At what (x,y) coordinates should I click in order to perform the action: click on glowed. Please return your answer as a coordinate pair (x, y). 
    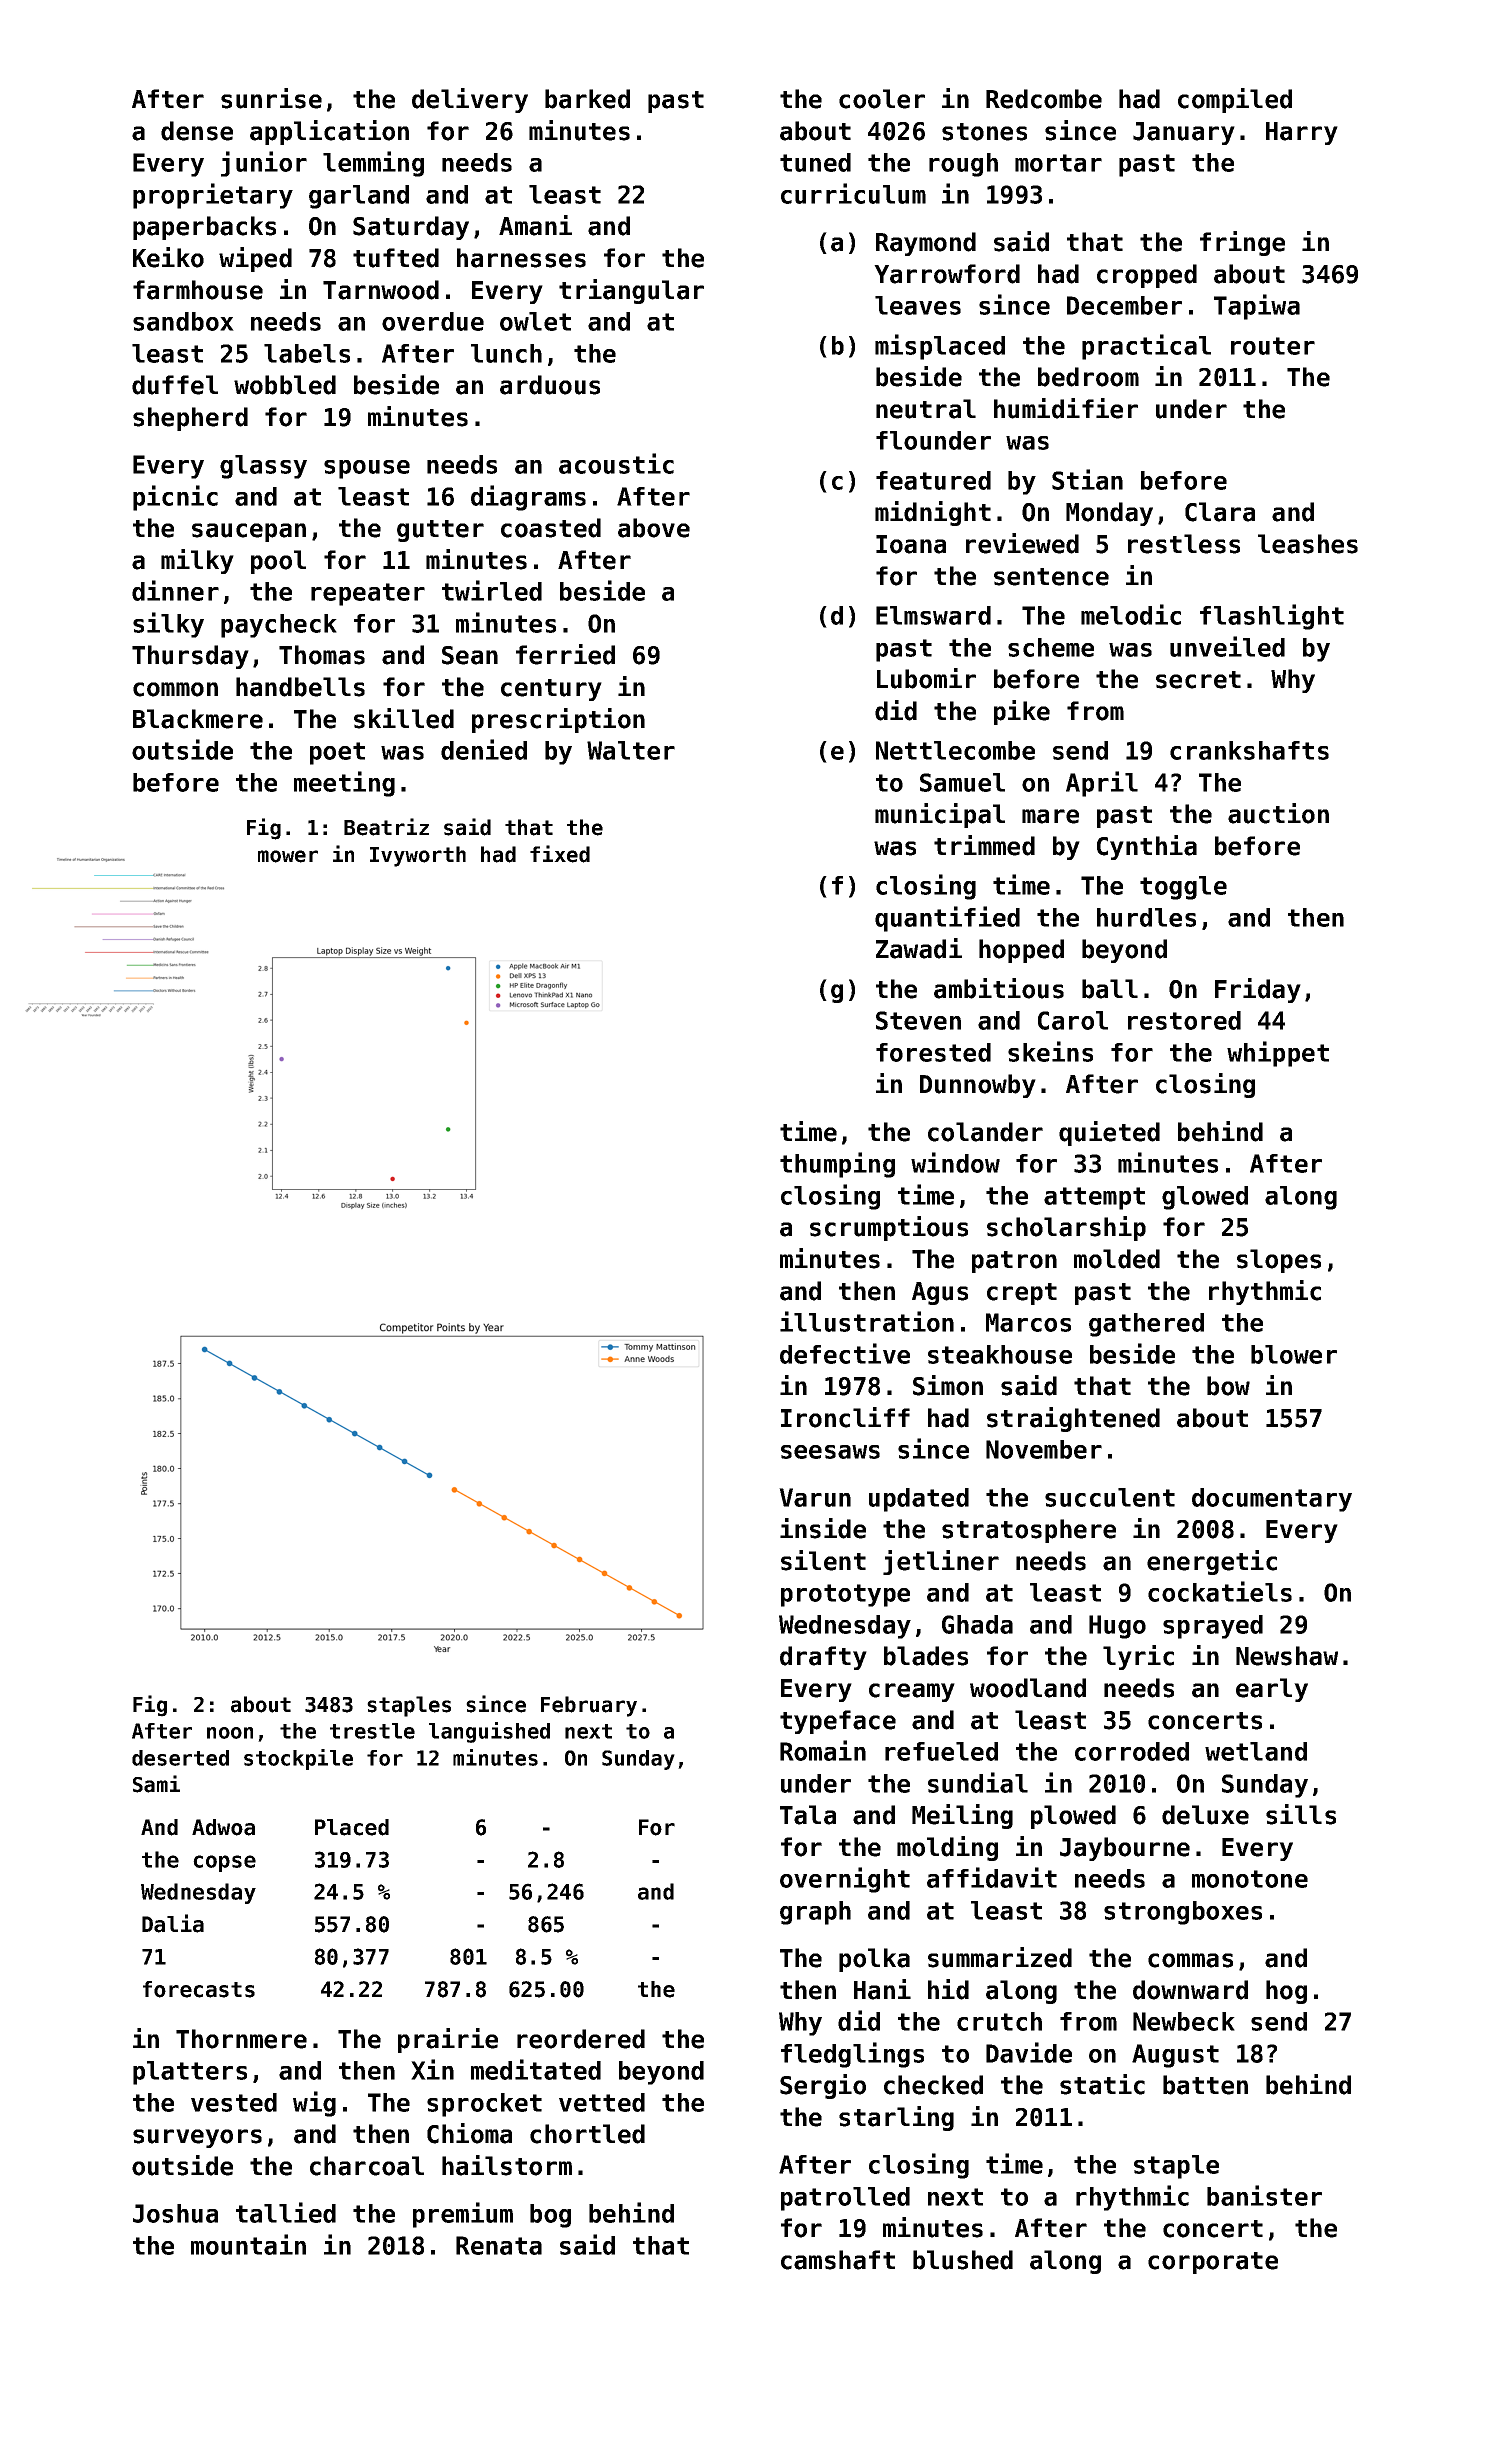
    Looking at the image, I should click on (1205, 1198).
